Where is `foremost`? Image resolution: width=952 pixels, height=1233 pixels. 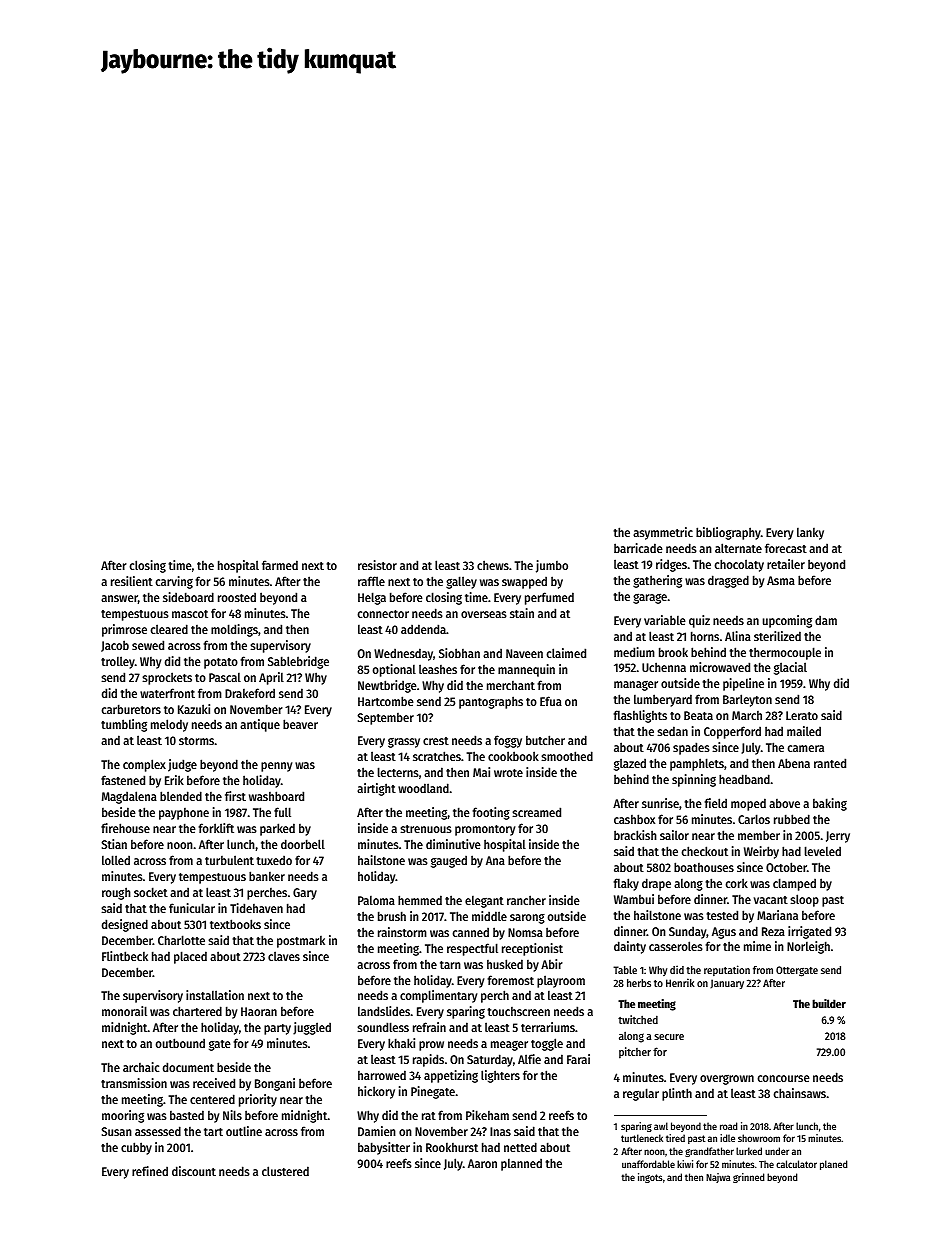
foremost is located at coordinates (511, 980).
